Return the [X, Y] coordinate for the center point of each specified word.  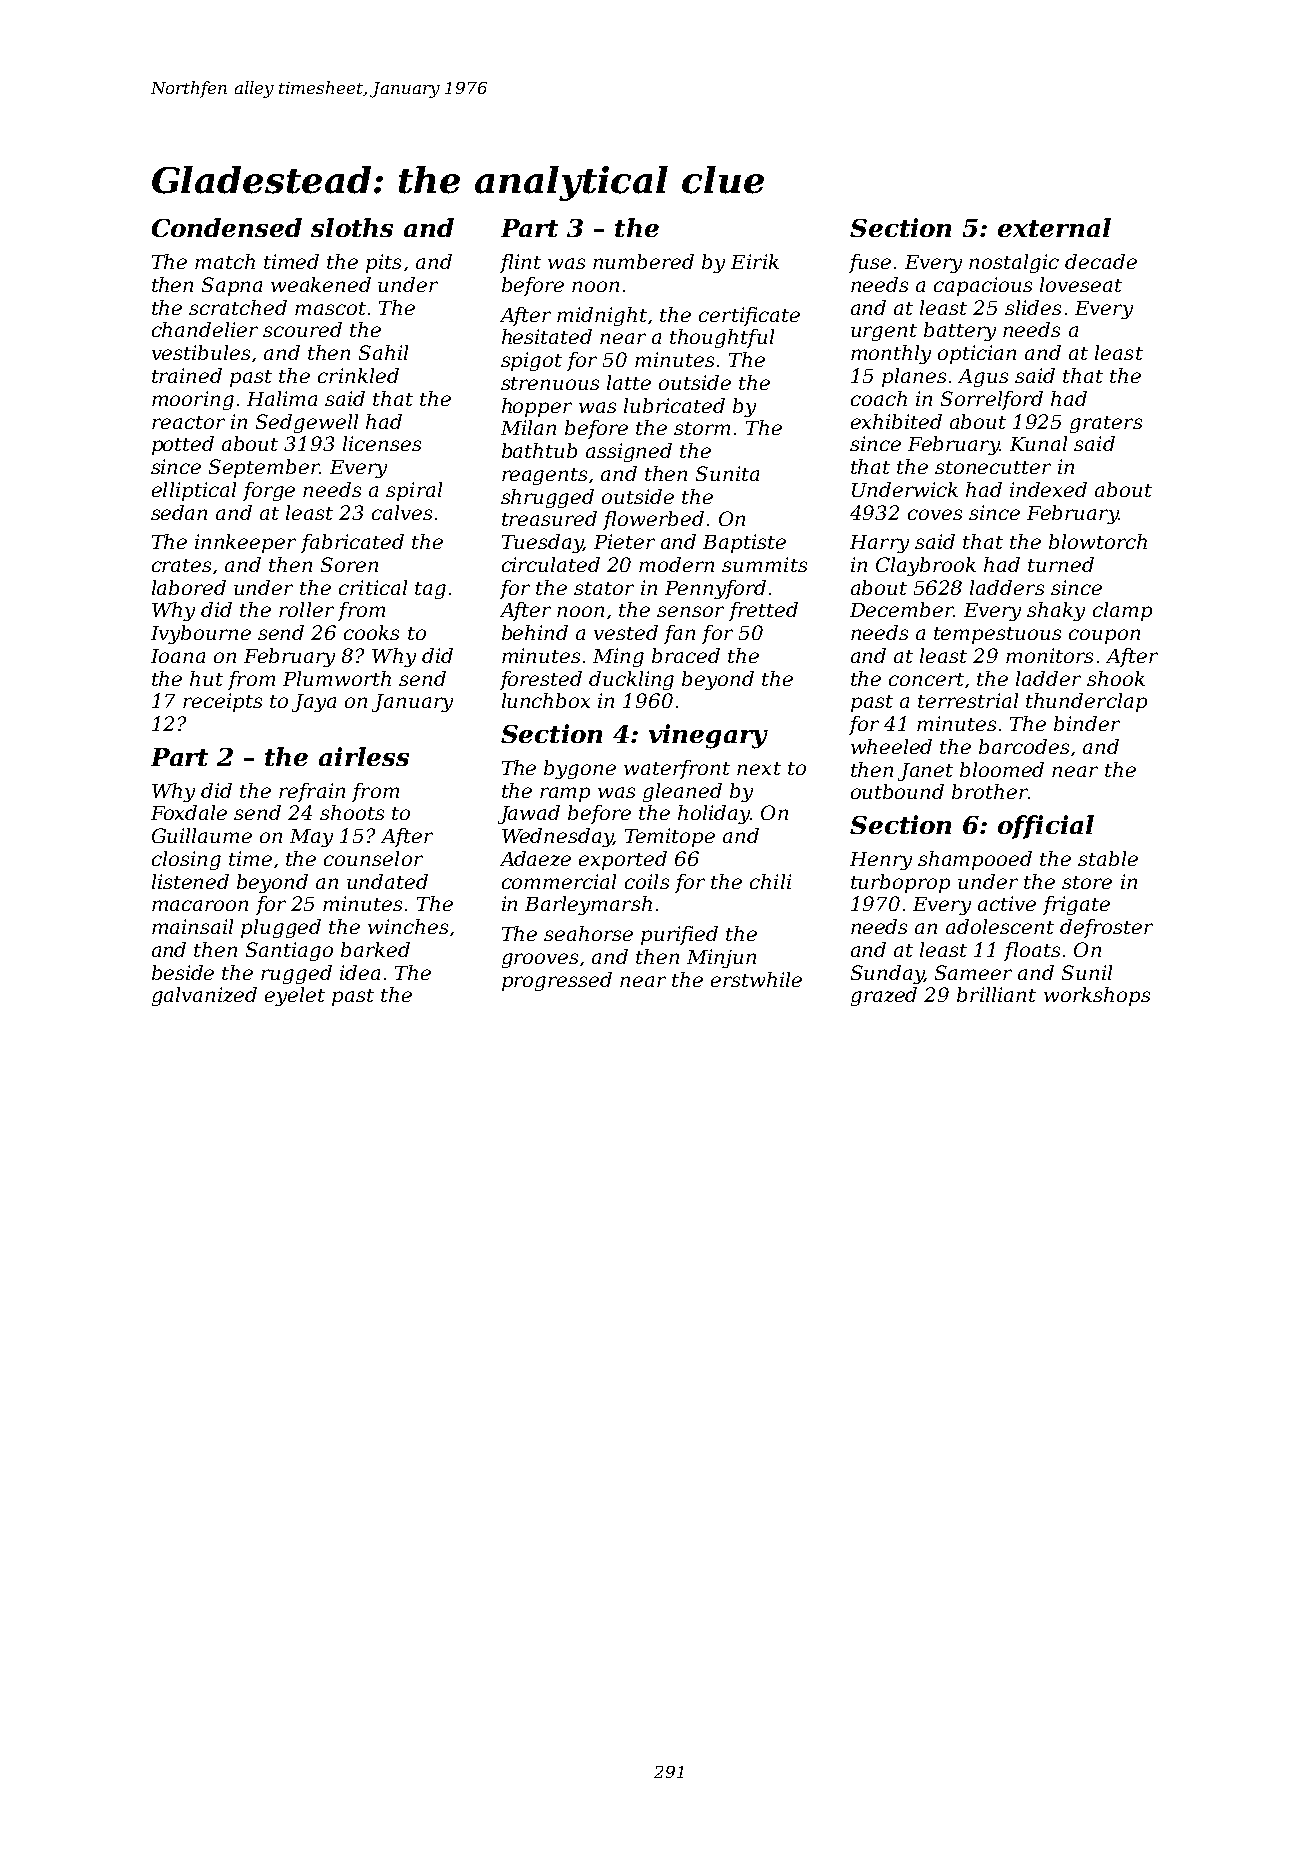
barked [375, 949]
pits [383, 263]
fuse [870, 263]
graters [1106, 424]
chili [770, 881]
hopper [537, 407]
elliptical [194, 491]
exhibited [896, 421]
